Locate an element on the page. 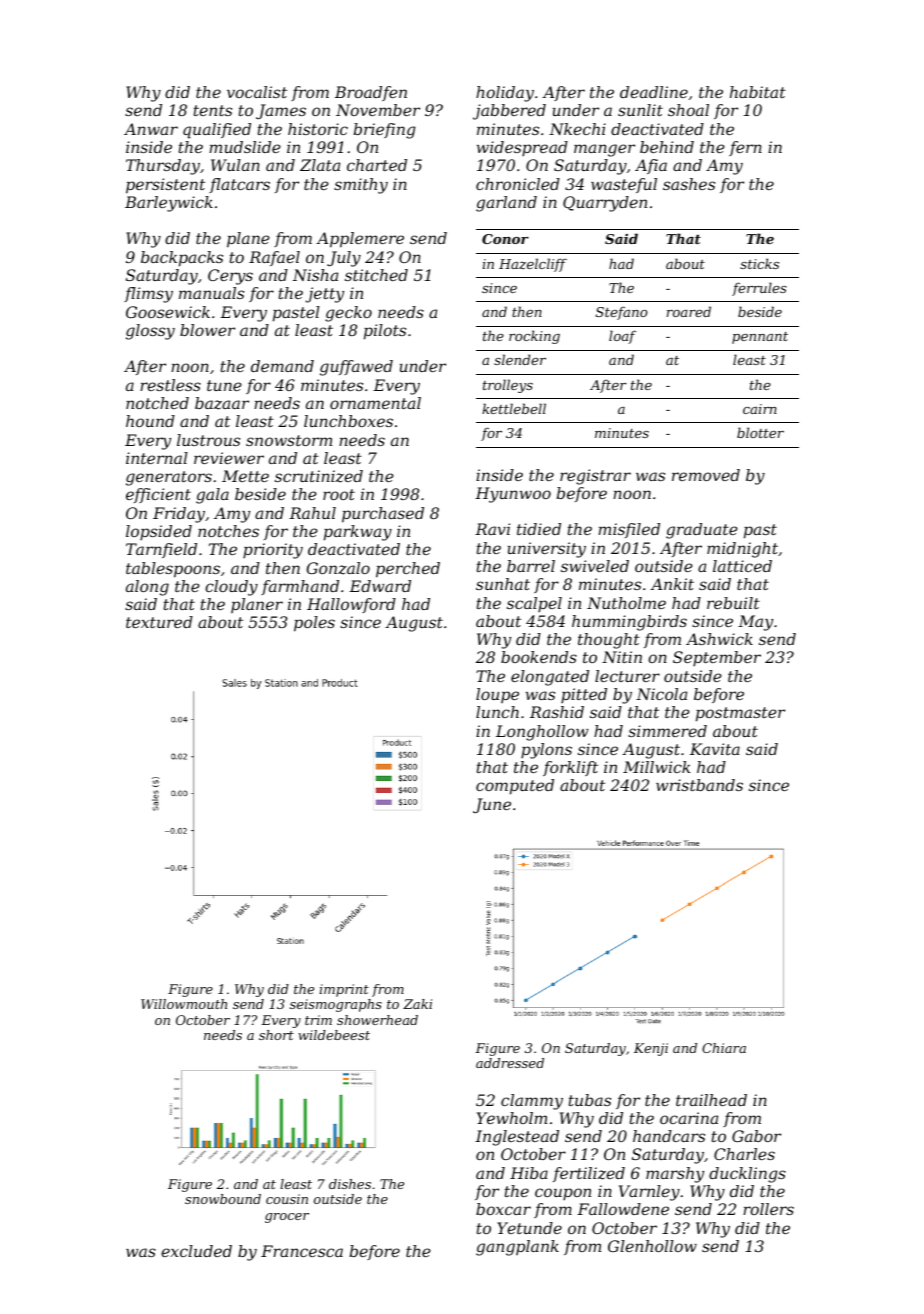 The image size is (924, 1314). along is located at coordinates (147, 588).
